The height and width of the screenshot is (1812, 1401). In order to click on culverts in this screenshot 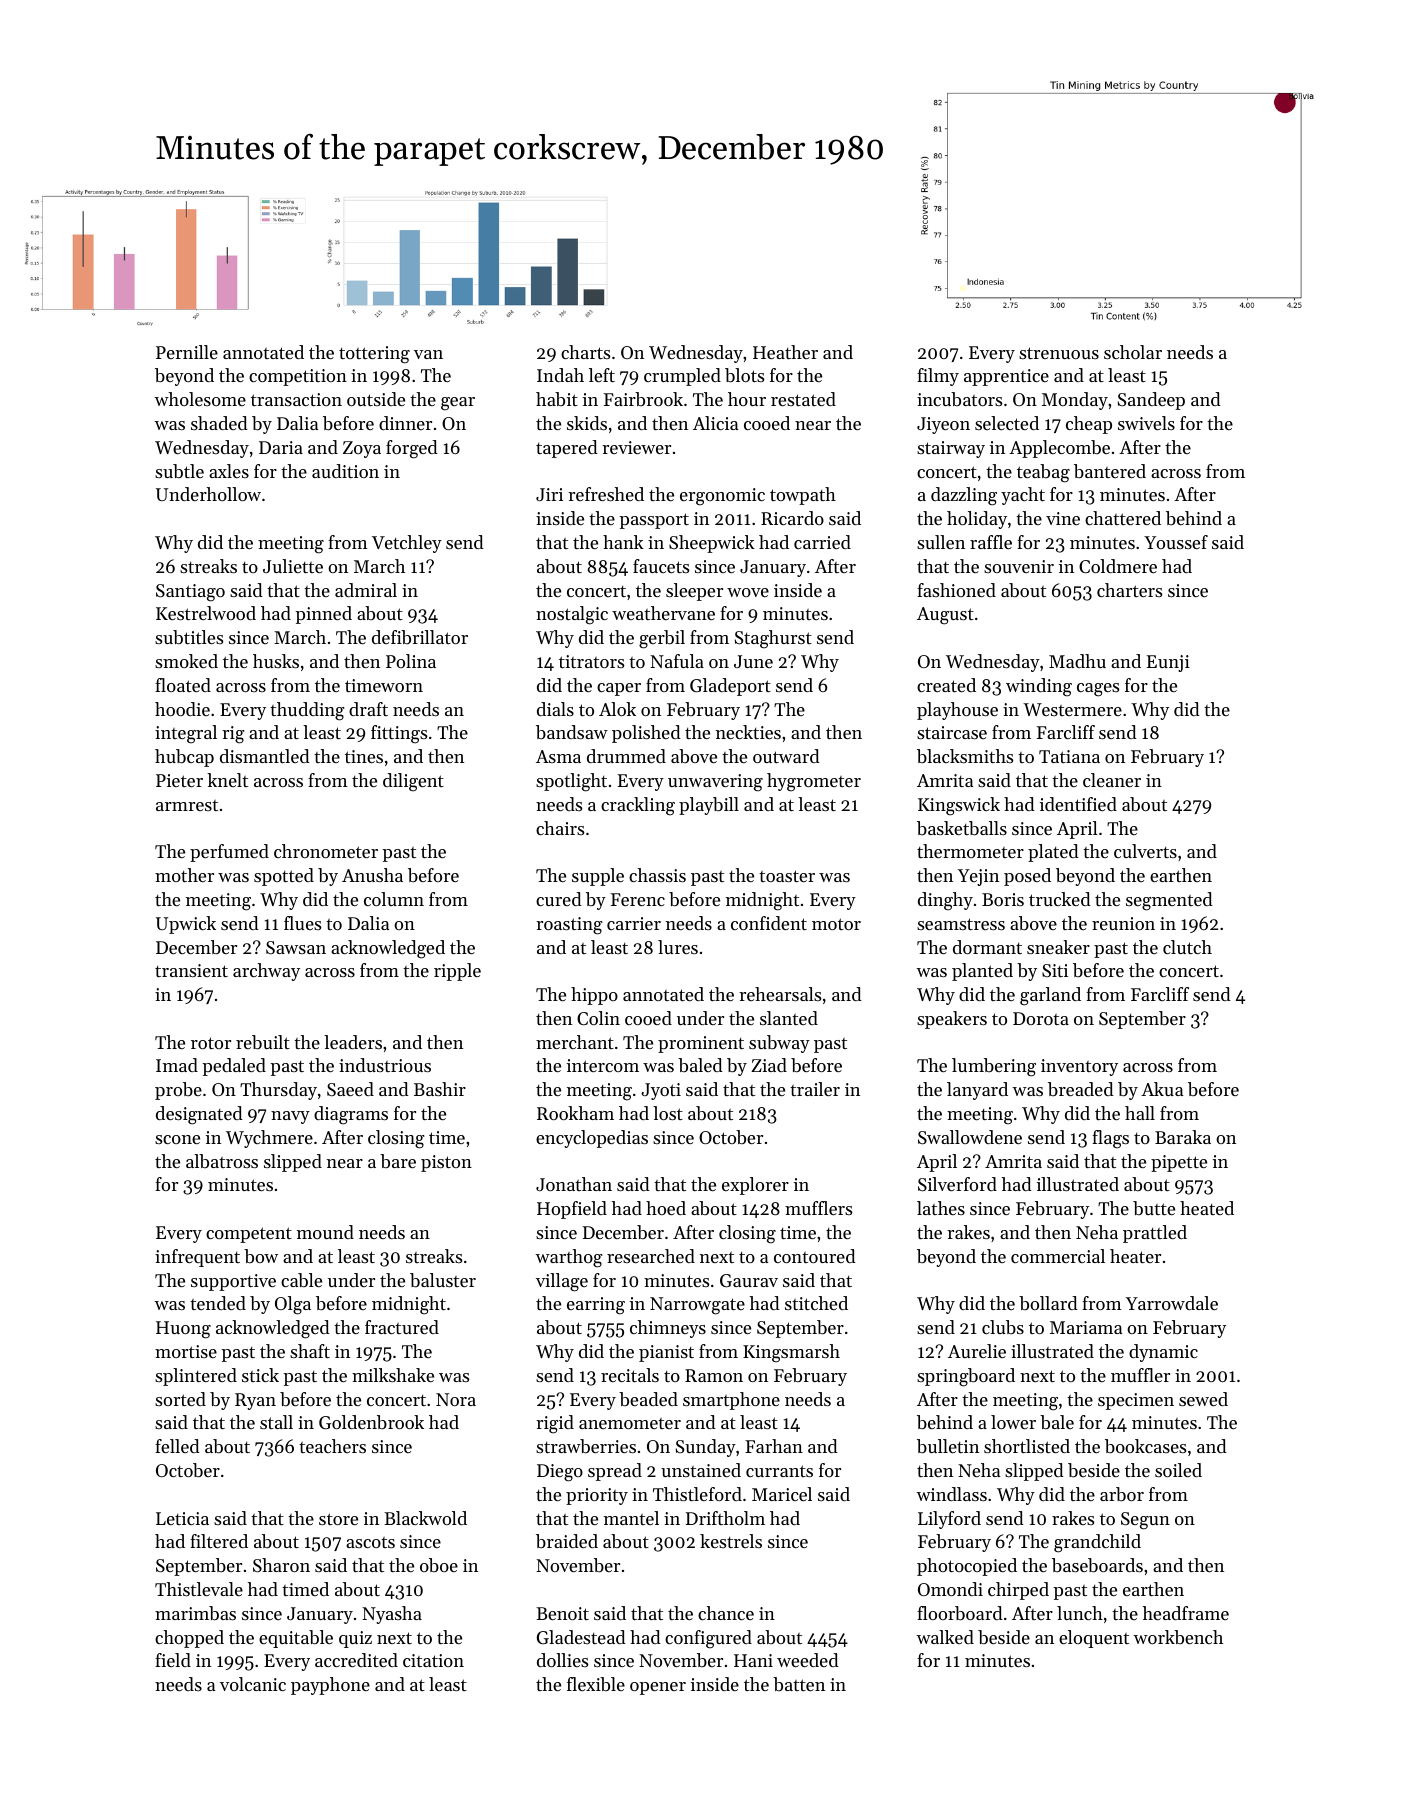, I will do `click(1145, 851)`.
